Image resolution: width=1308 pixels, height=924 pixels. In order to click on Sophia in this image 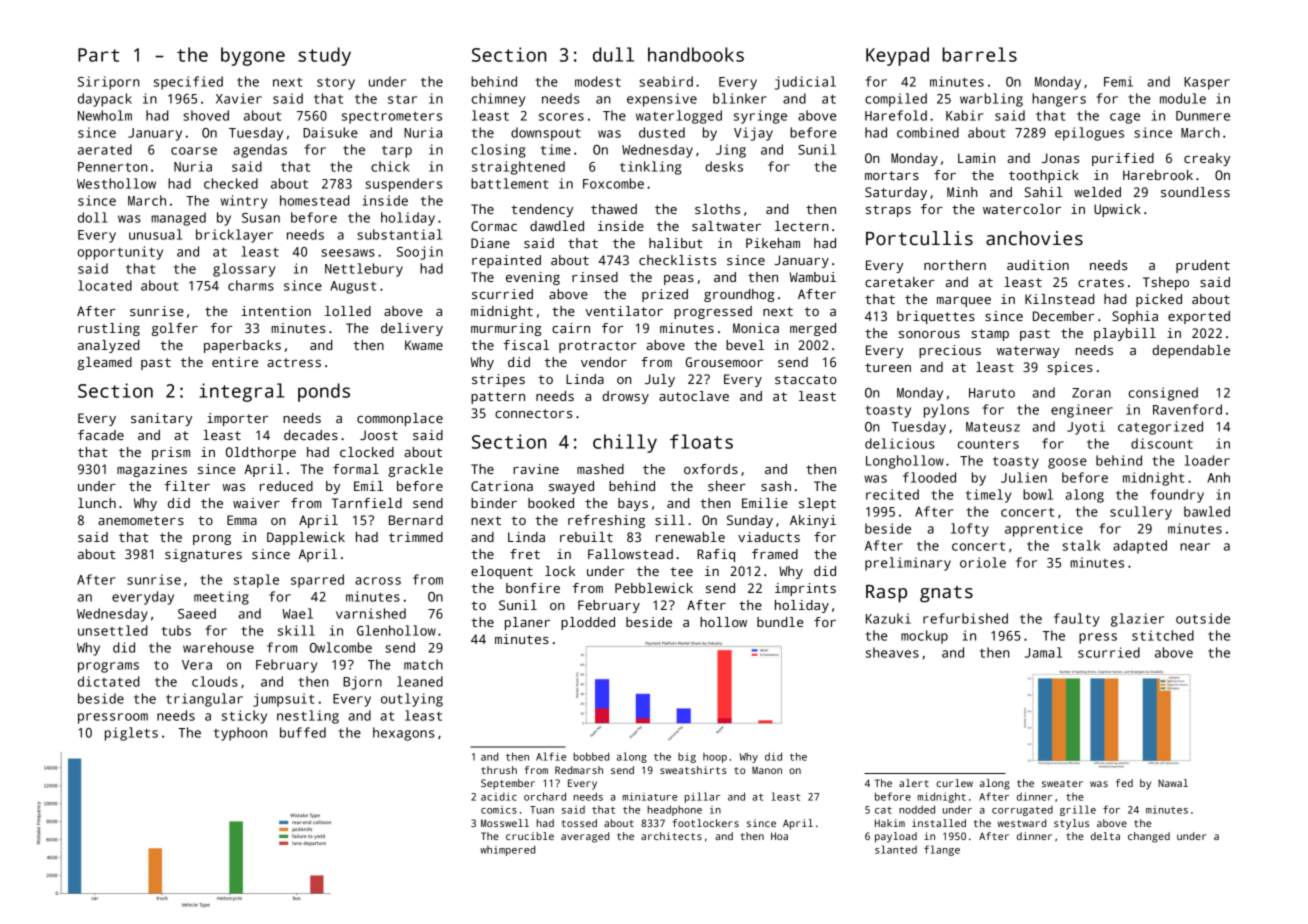, I will do `click(1135, 317)`.
